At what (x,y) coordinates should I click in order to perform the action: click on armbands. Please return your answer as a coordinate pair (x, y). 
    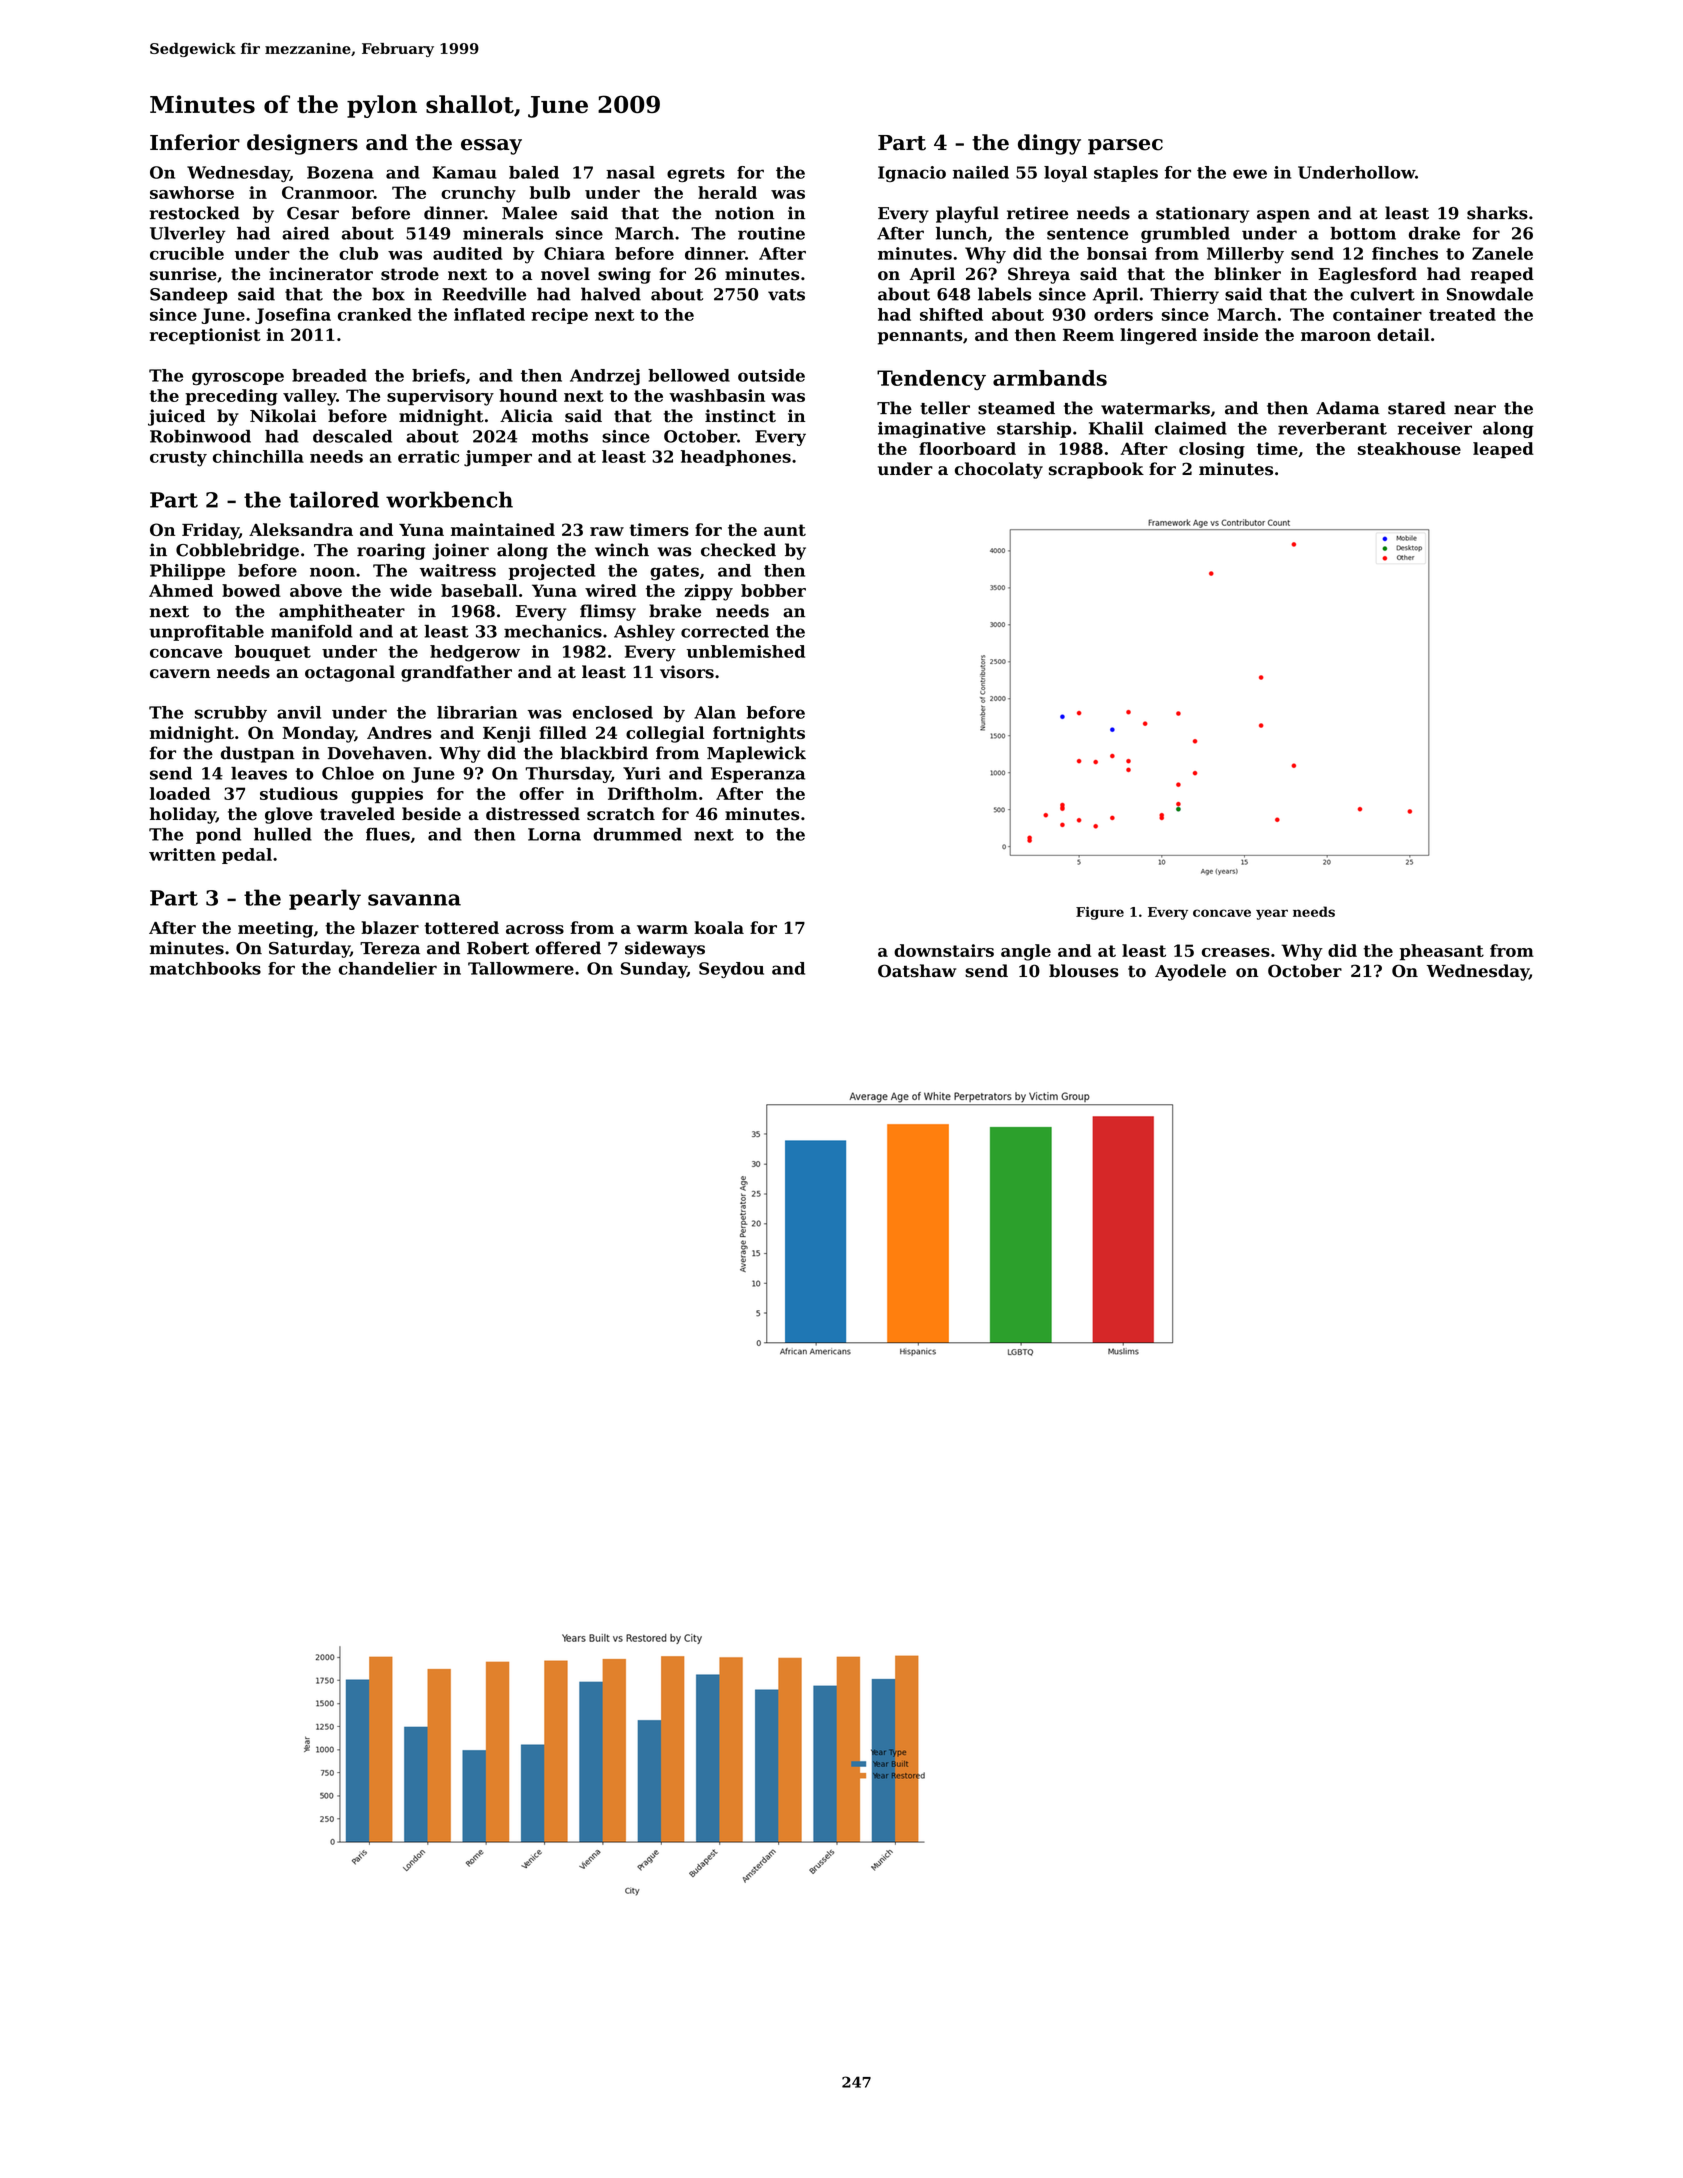
    Looking at the image, I should click on (1050, 378).
